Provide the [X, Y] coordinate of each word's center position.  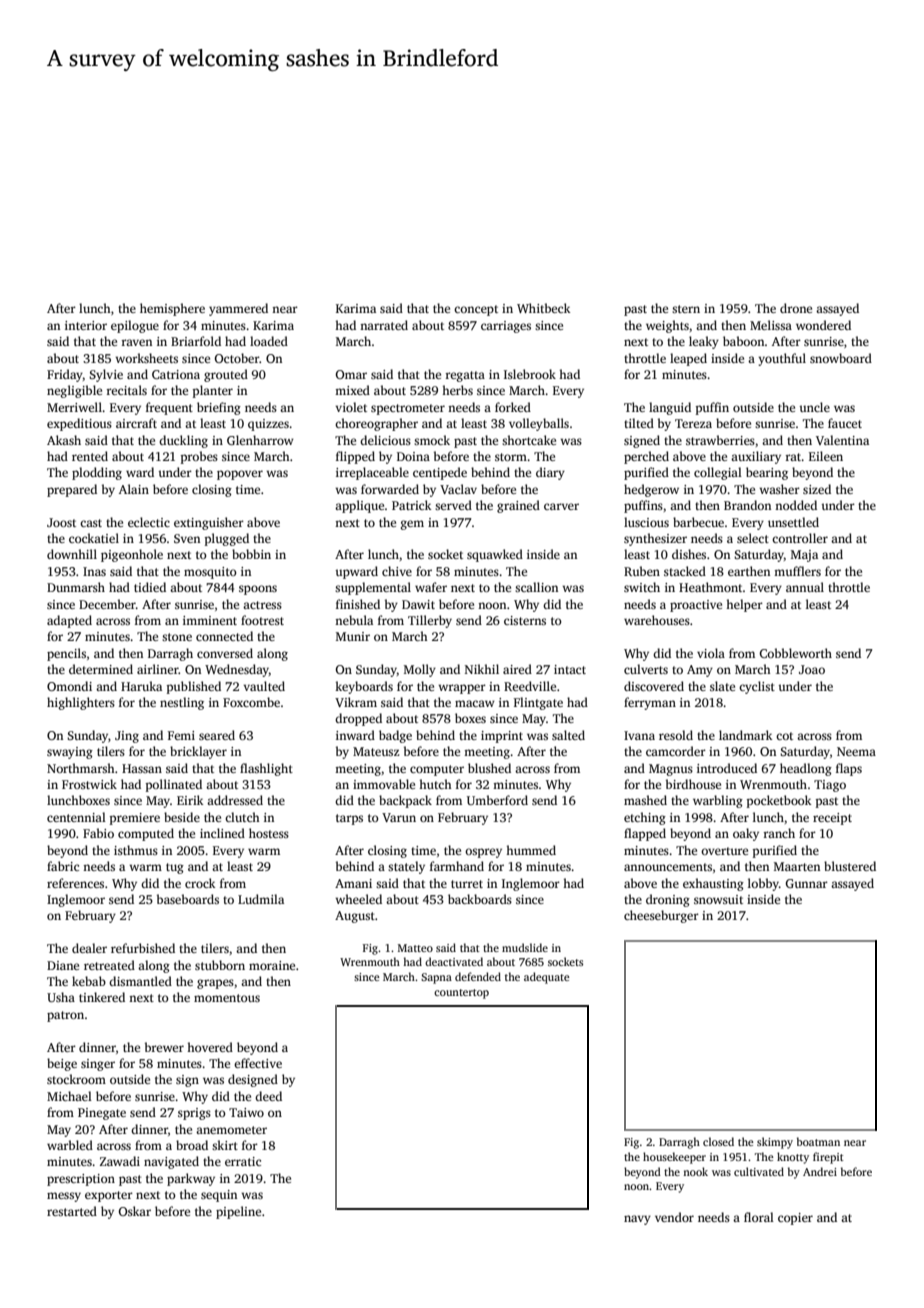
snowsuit [718, 899]
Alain [134, 489]
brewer [164, 1047]
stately [406, 867]
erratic [243, 1161]
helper [744, 605]
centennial [76, 817]
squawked [495, 555]
